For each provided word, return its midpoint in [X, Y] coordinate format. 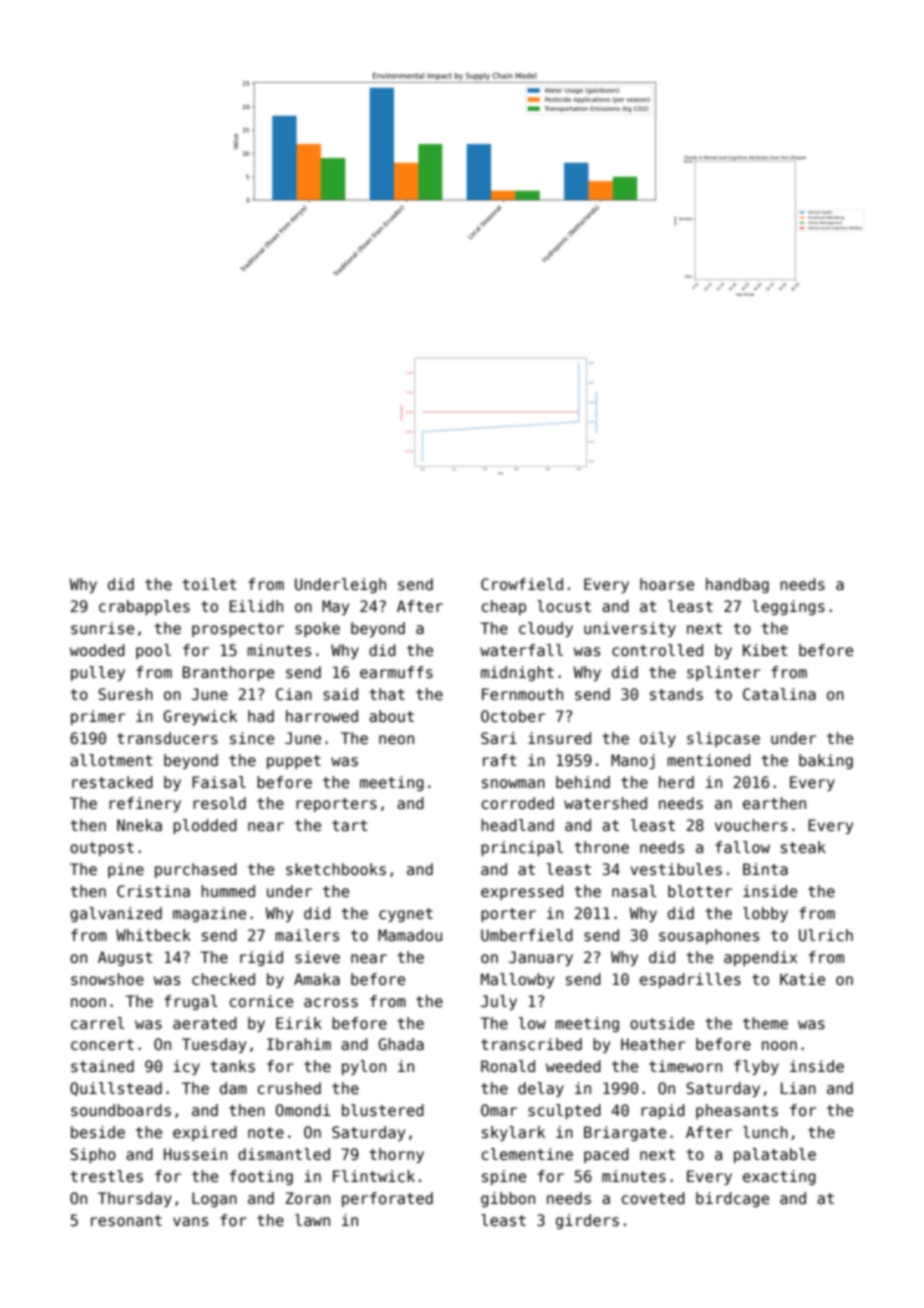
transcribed [531, 1044]
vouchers [751, 825]
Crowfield [522, 584]
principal [522, 848]
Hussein [195, 1154]
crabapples [144, 607]
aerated [205, 1023]
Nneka [139, 825]
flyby [756, 1067]
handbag [737, 585]
